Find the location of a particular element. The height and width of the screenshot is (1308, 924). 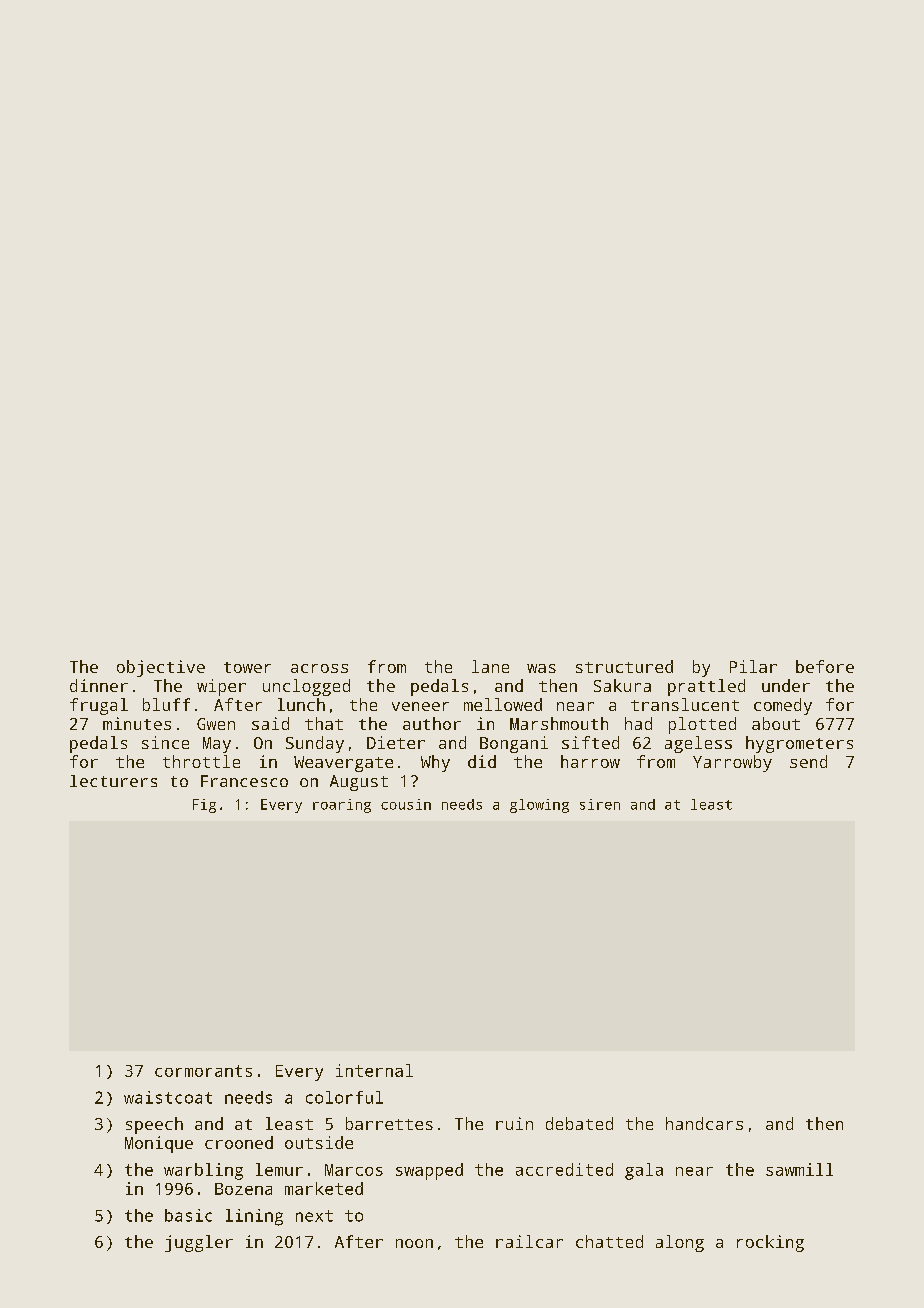

swapped is located at coordinates (429, 1171).
